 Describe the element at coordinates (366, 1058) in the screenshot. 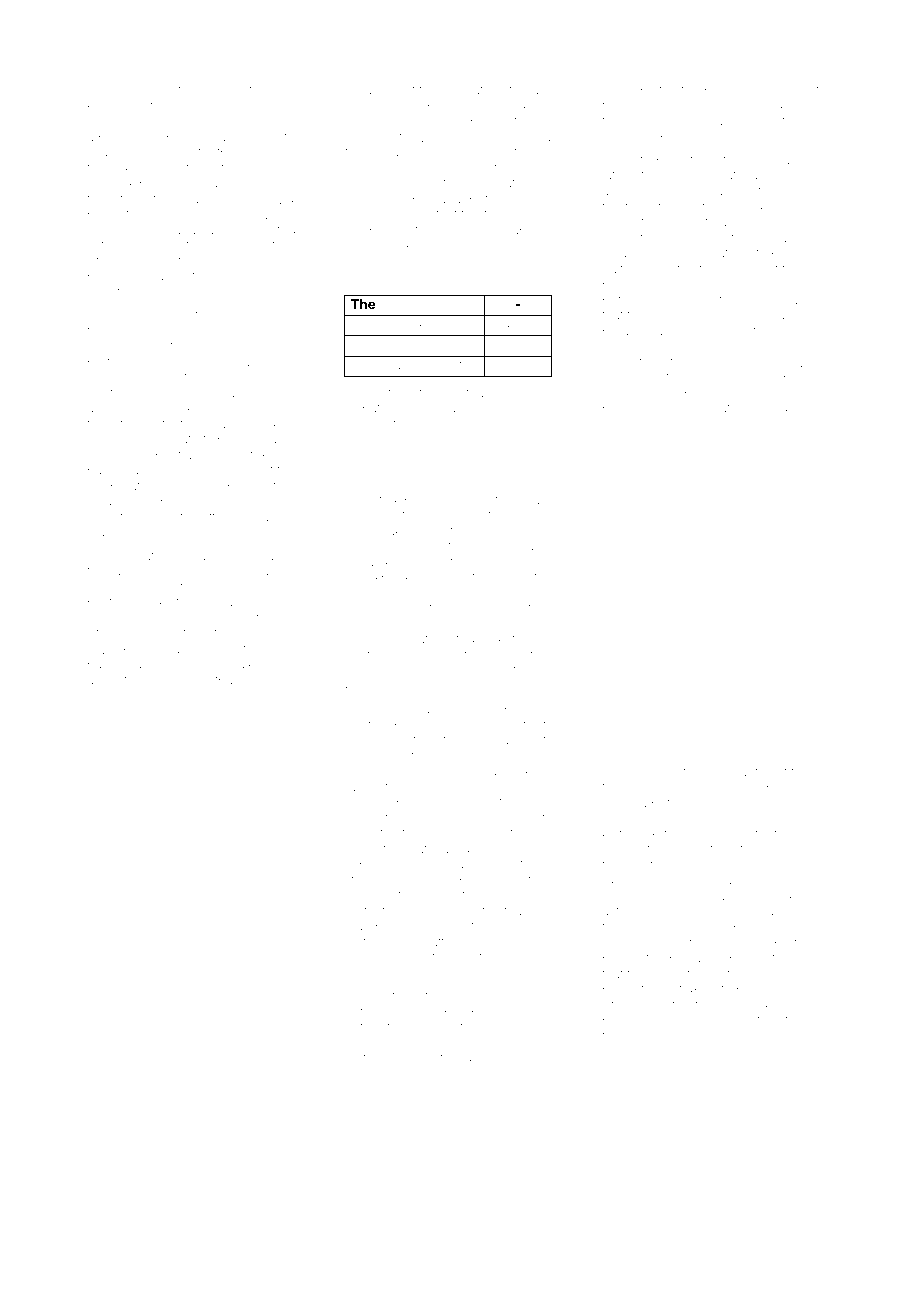

I see `mature` at that location.
